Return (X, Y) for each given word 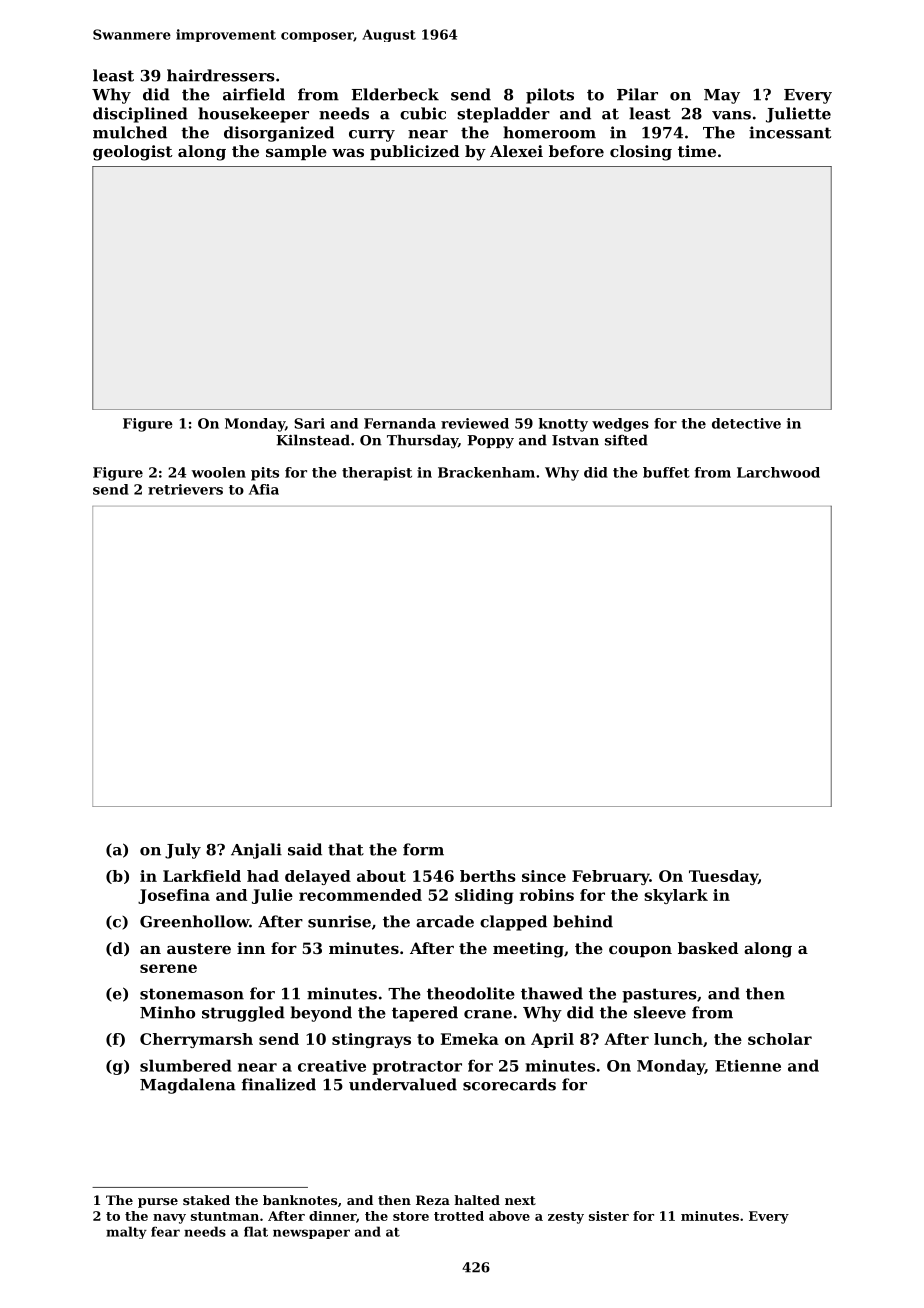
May (722, 96)
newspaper (311, 1234)
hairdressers (221, 75)
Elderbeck (395, 94)
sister (609, 1216)
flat (256, 1231)
